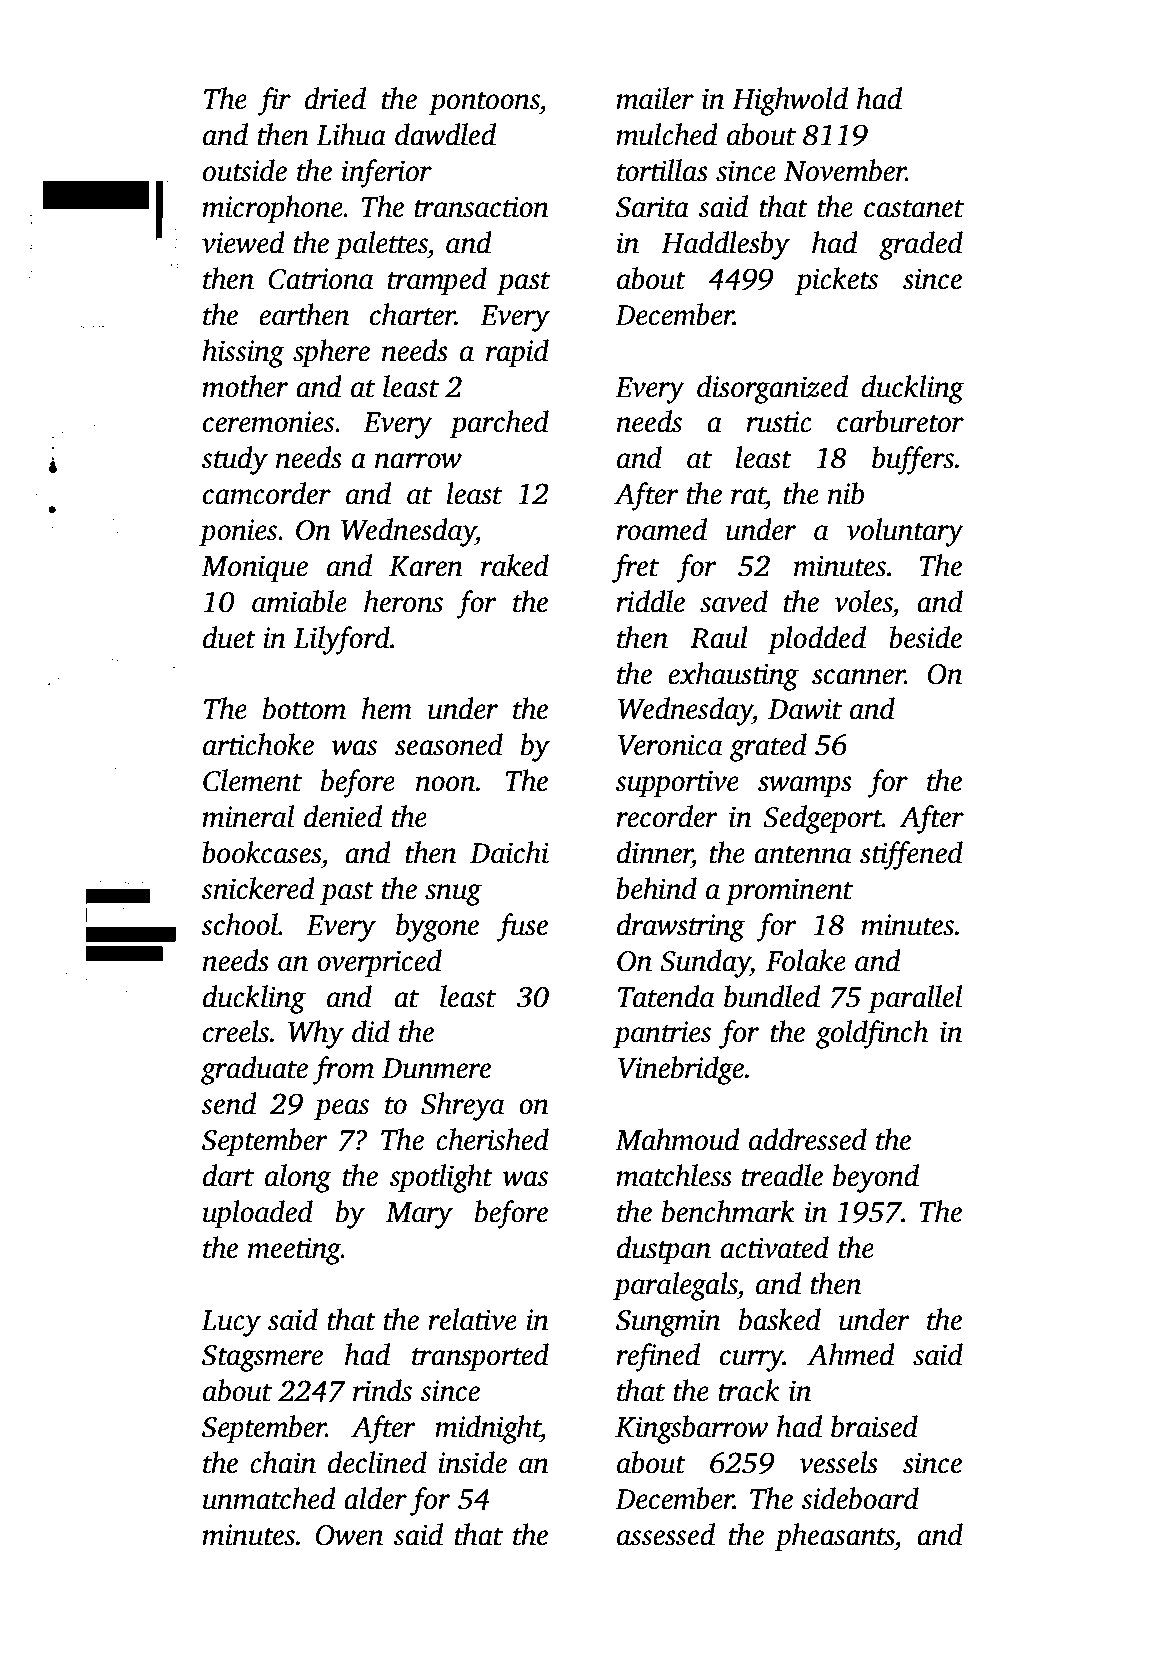  I want to click on sphere, so click(331, 353).
